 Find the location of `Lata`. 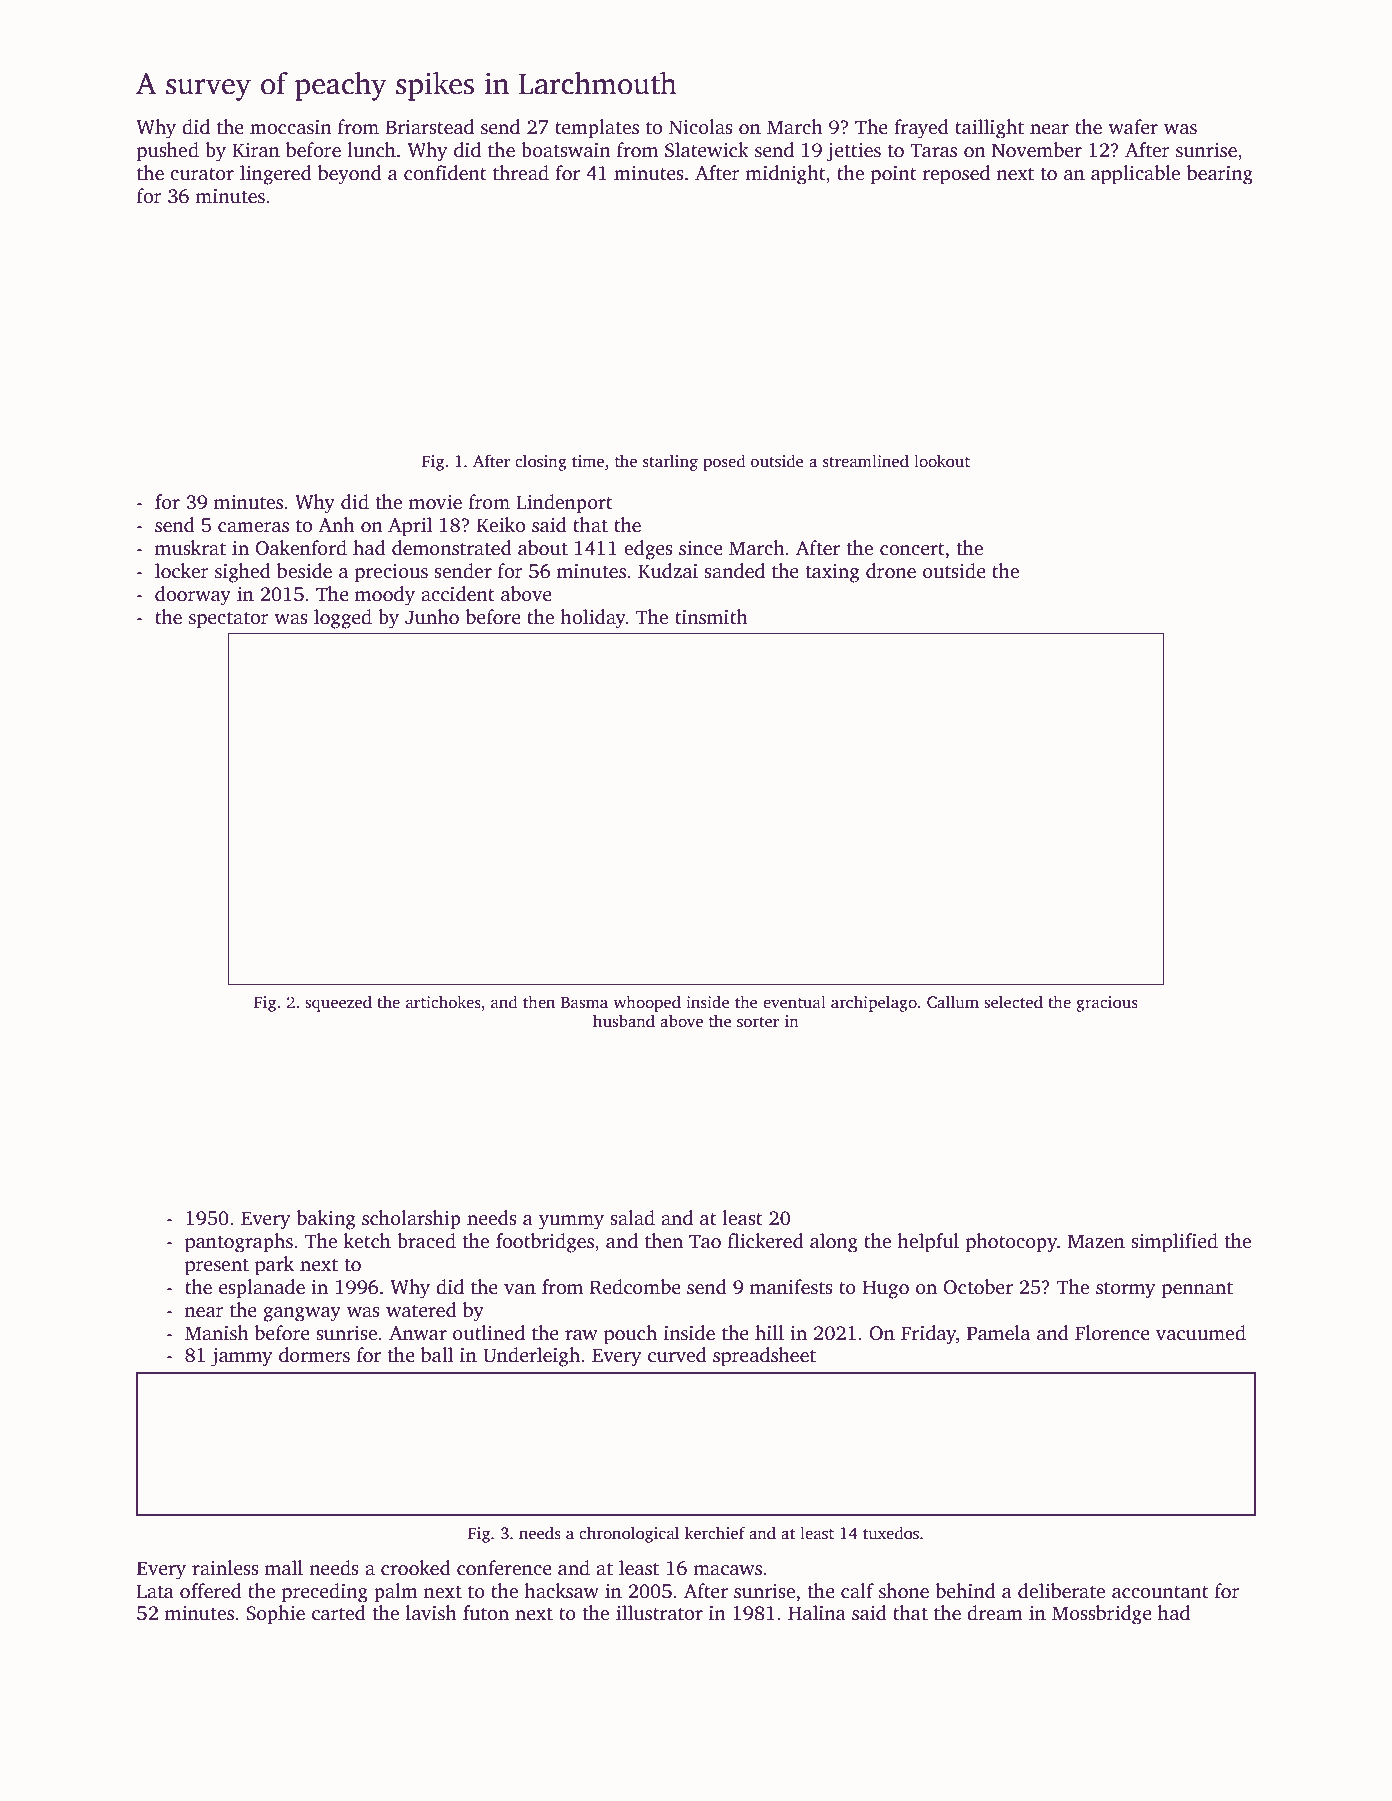

Lata is located at coordinates (155, 1591).
